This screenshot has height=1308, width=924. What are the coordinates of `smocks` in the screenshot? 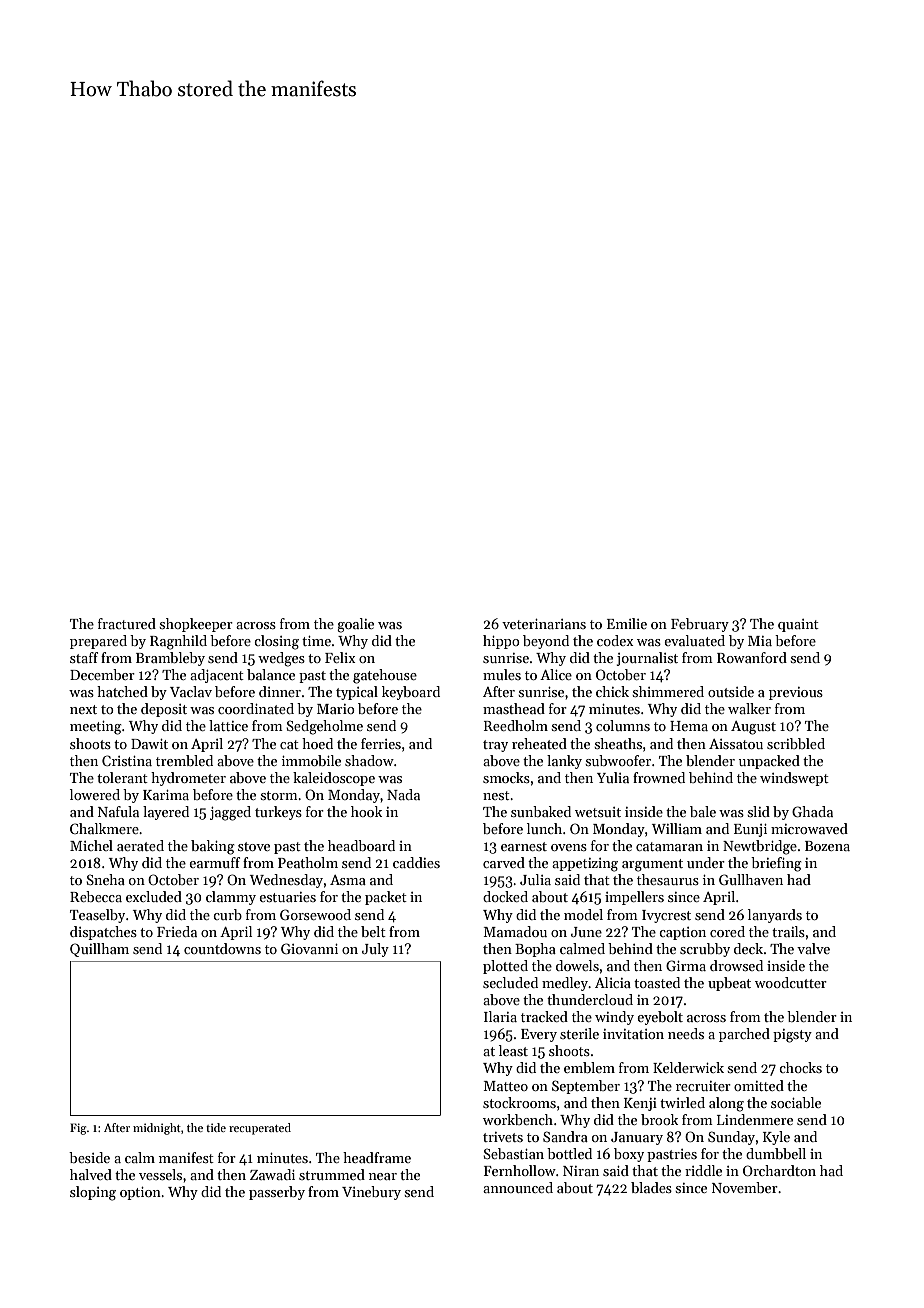 It's located at (506, 777).
